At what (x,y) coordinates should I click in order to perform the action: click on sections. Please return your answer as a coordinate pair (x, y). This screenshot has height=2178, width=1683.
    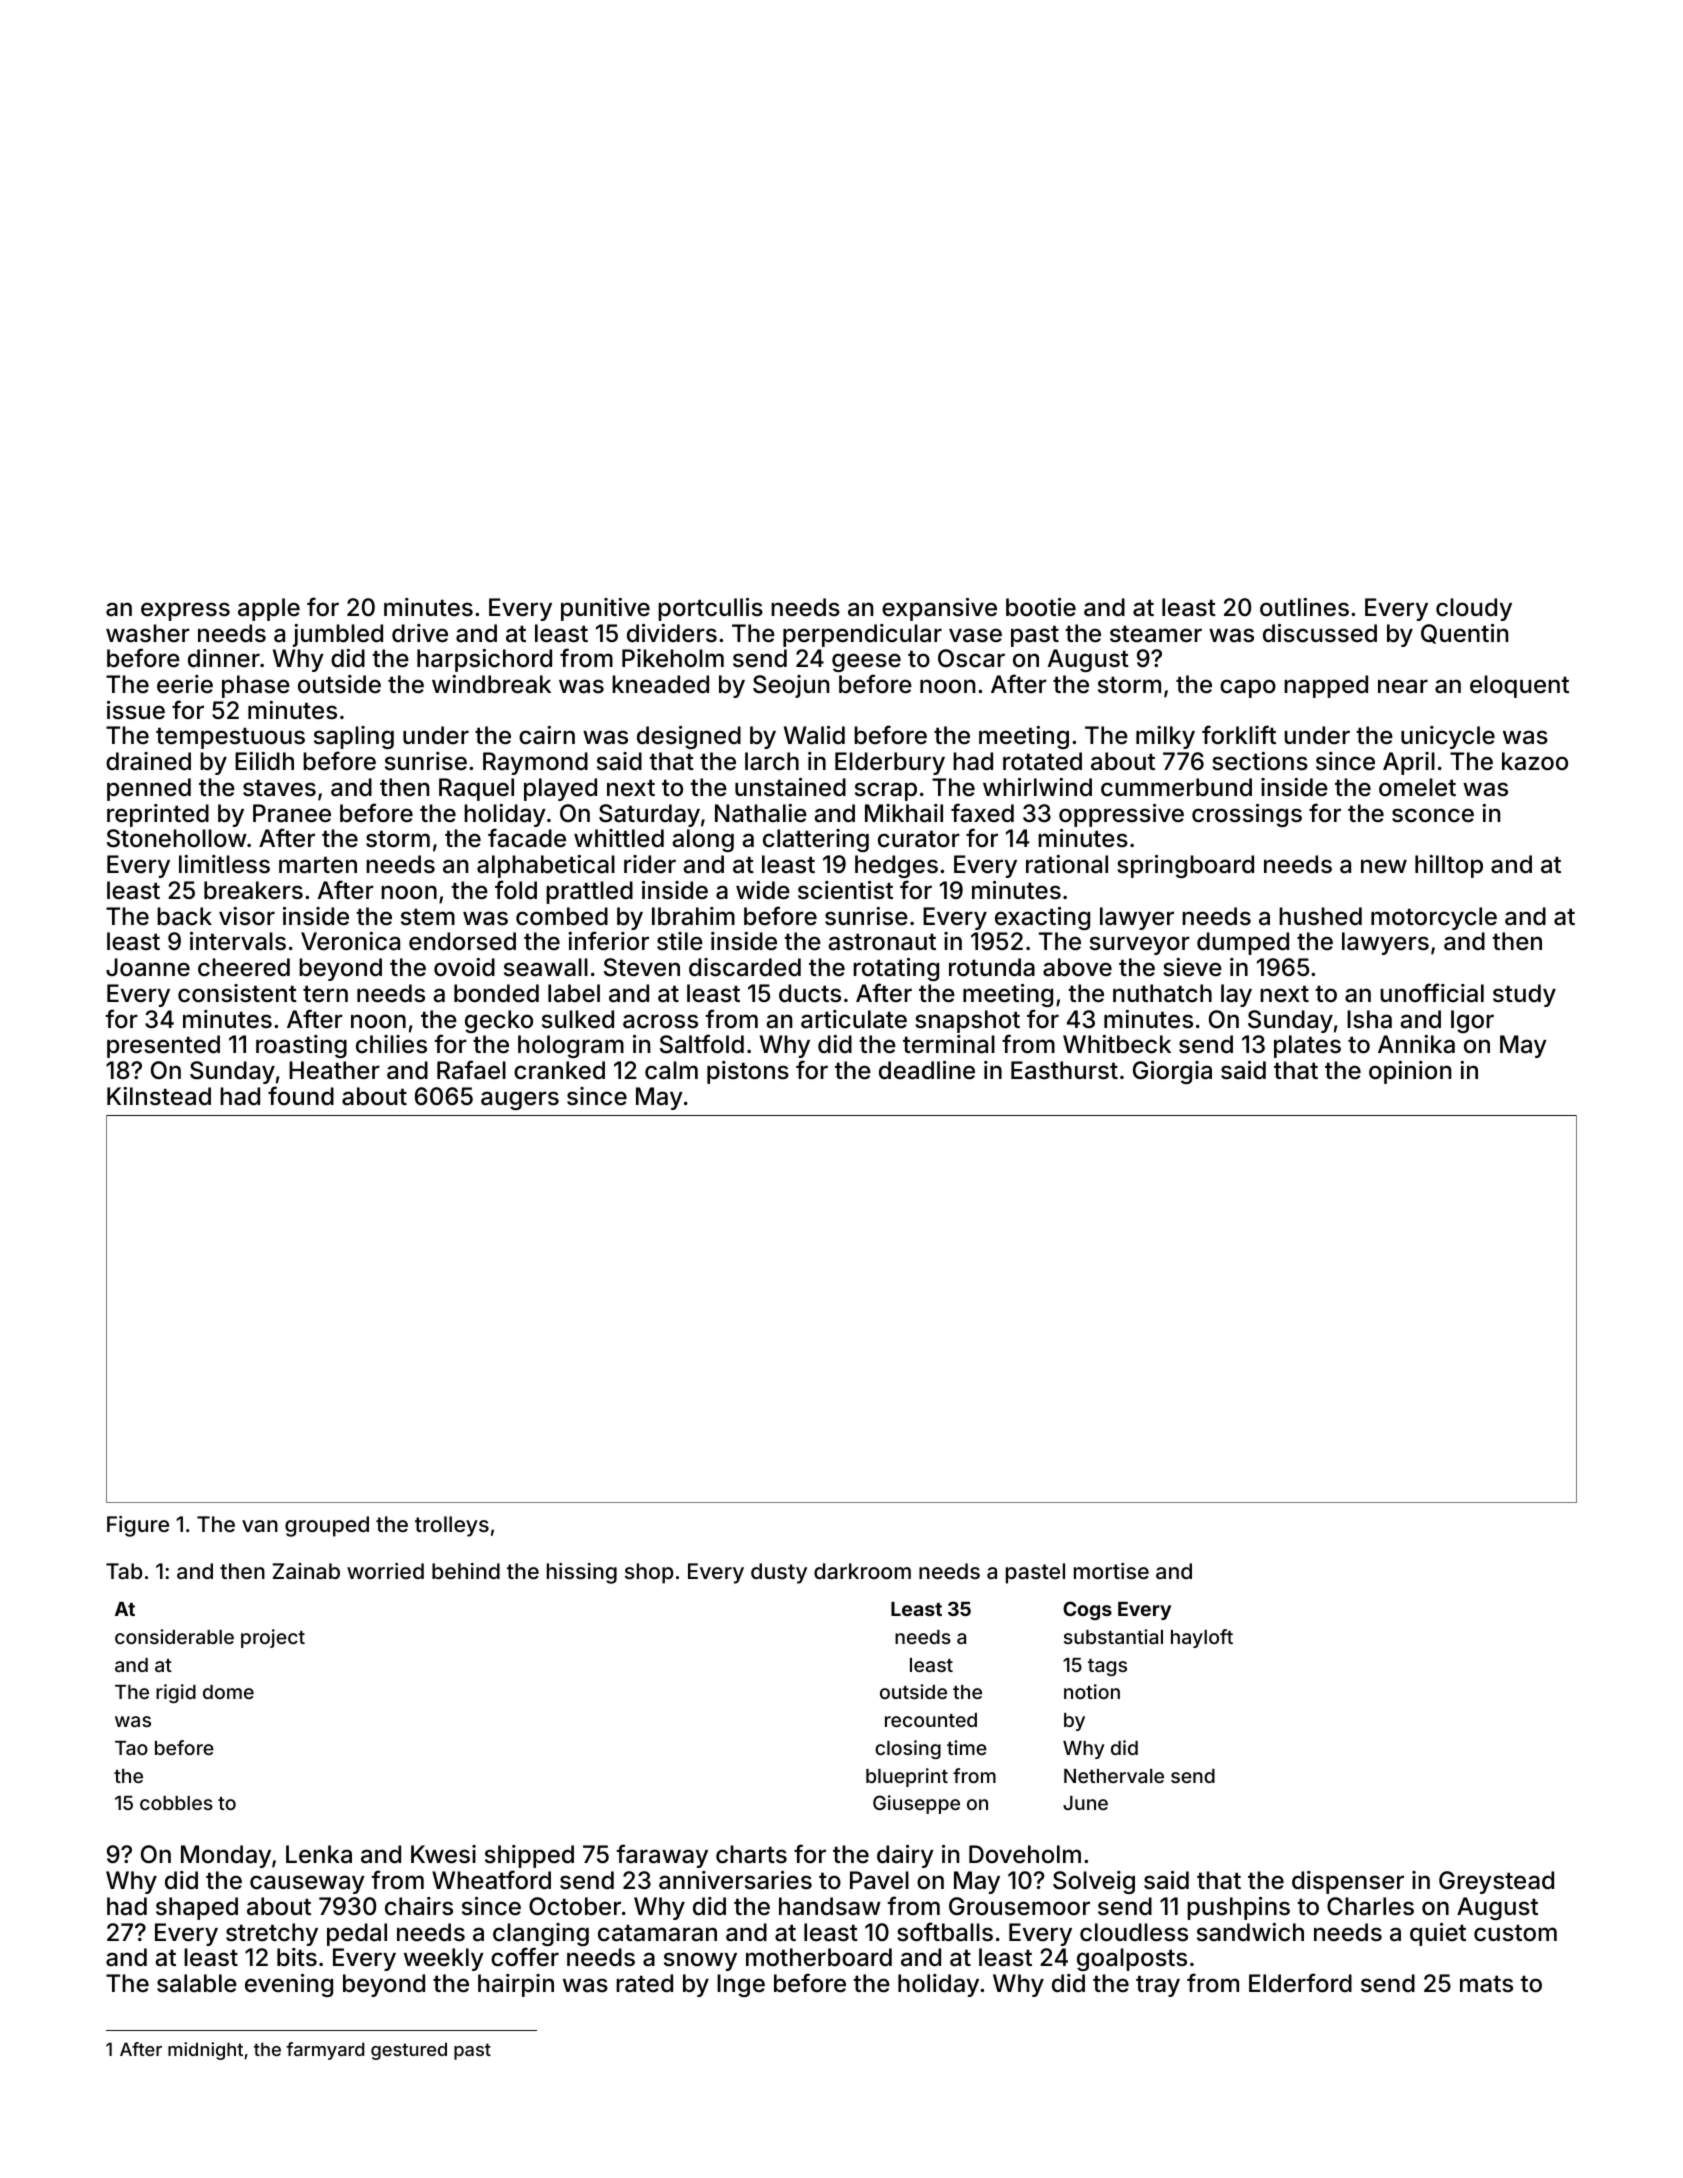
    Looking at the image, I should click on (1260, 761).
